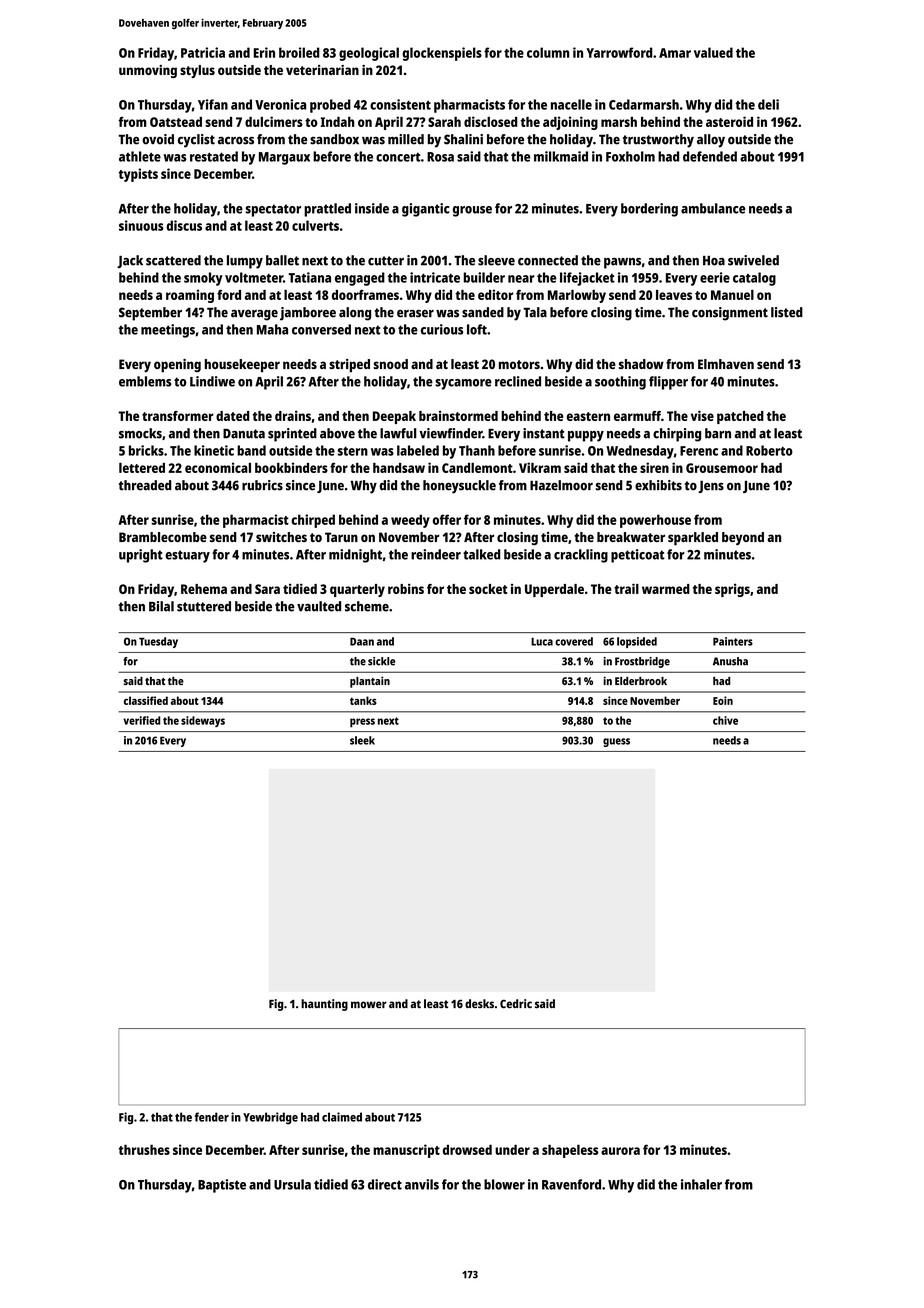  What do you see at coordinates (504, 1184) in the image?
I see `blower` at bounding box center [504, 1184].
